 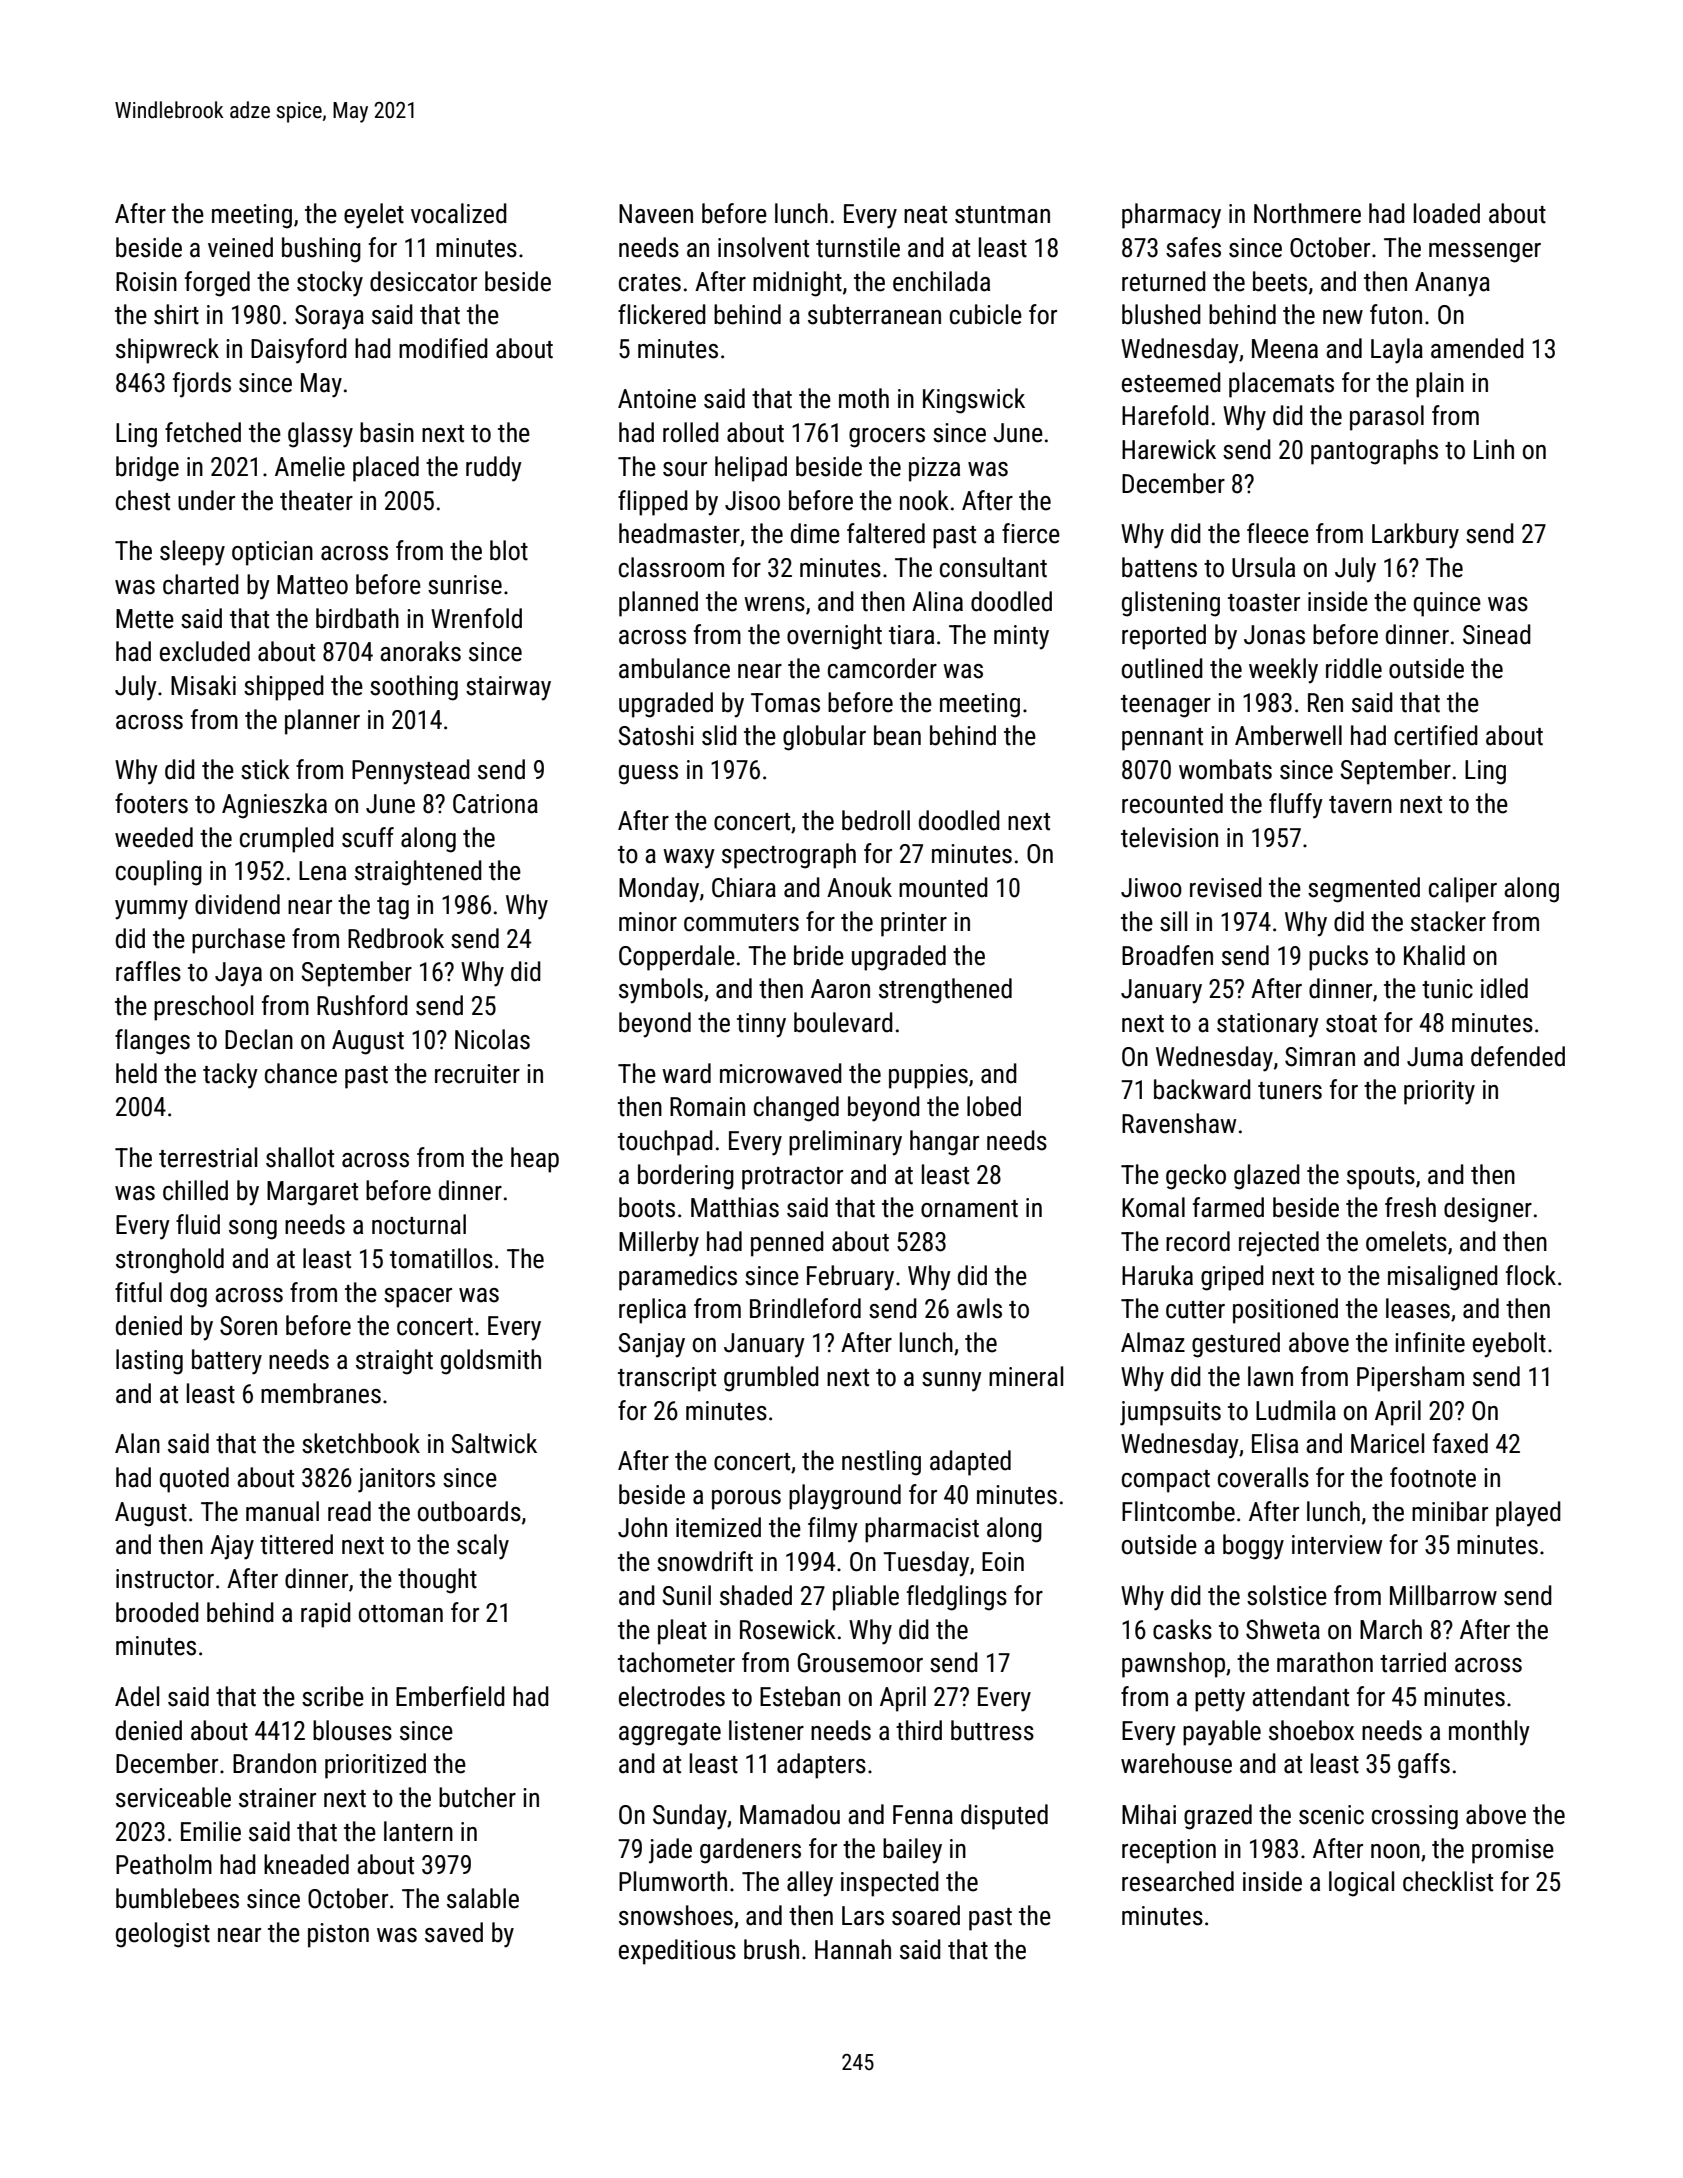 I want to click on Brandon, so click(x=274, y=1763).
